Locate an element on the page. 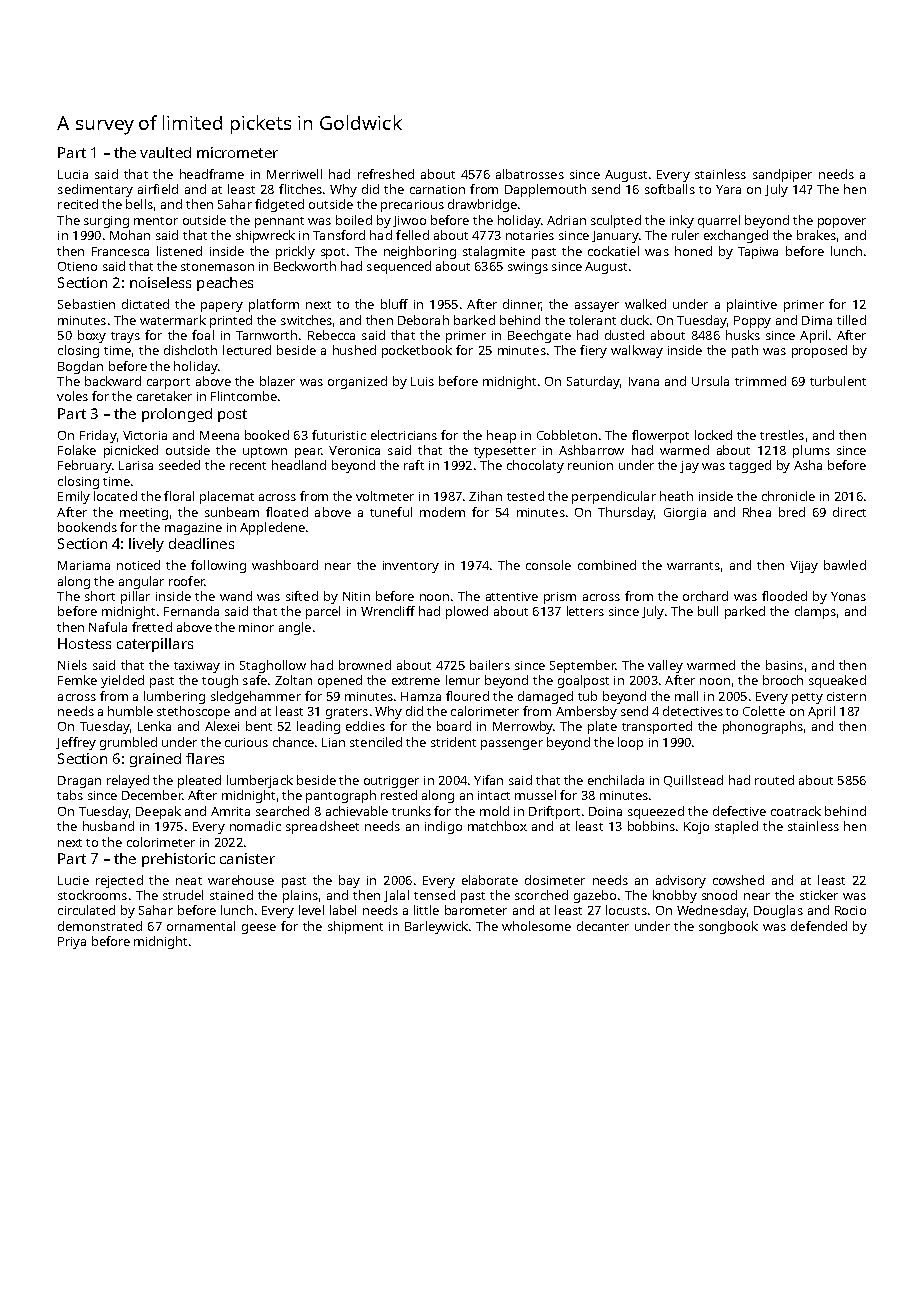  recited is located at coordinates (78, 204).
